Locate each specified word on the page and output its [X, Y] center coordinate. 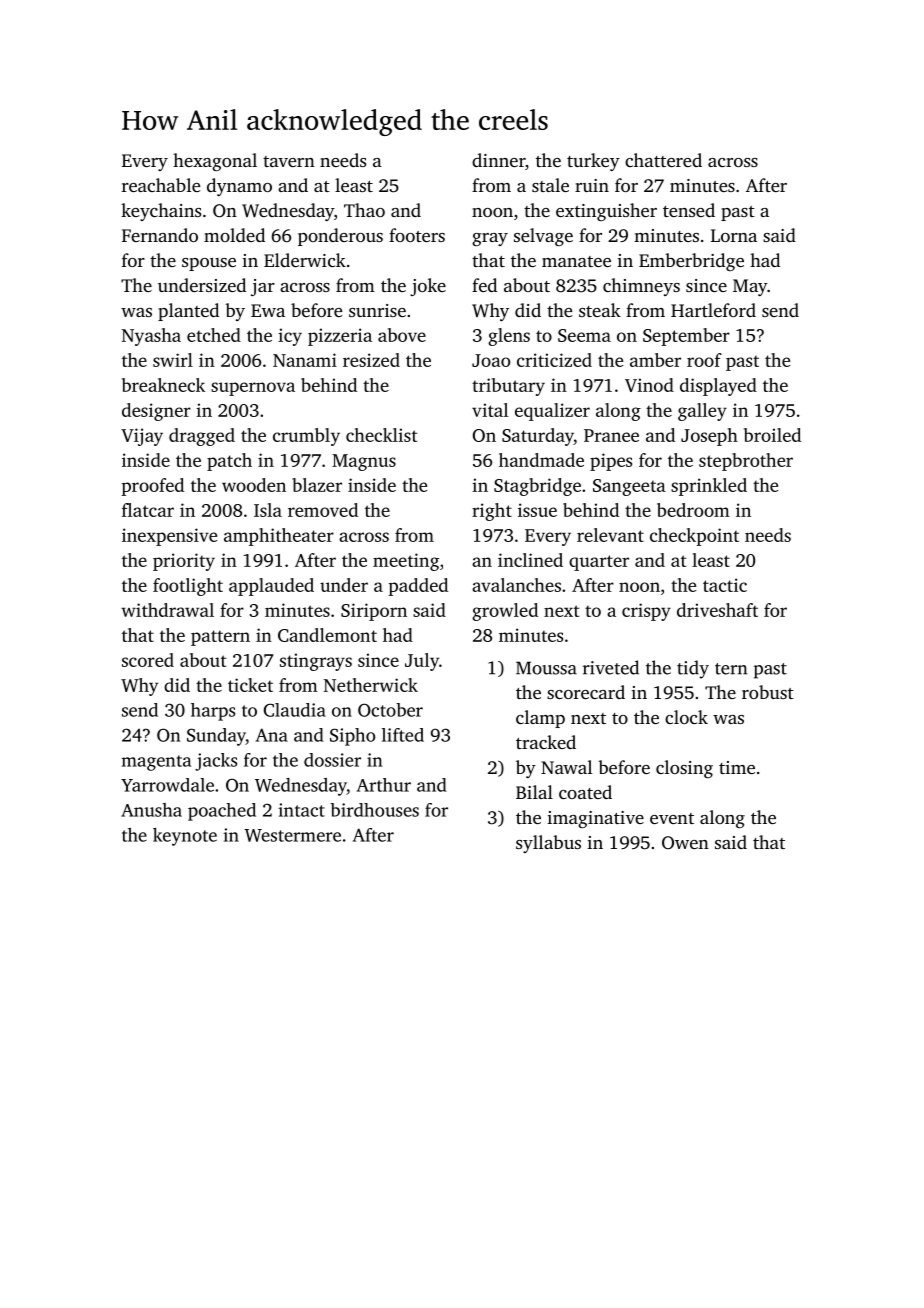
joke [428, 287]
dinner [498, 160]
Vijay [142, 437]
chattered [663, 160]
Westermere [292, 835]
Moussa [546, 668]
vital [490, 410]
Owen [685, 843]
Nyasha [151, 337]
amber [655, 360]
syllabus [548, 844]
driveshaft [717, 610]
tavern [289, 161]
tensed [689, 210]
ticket [250, 685]
